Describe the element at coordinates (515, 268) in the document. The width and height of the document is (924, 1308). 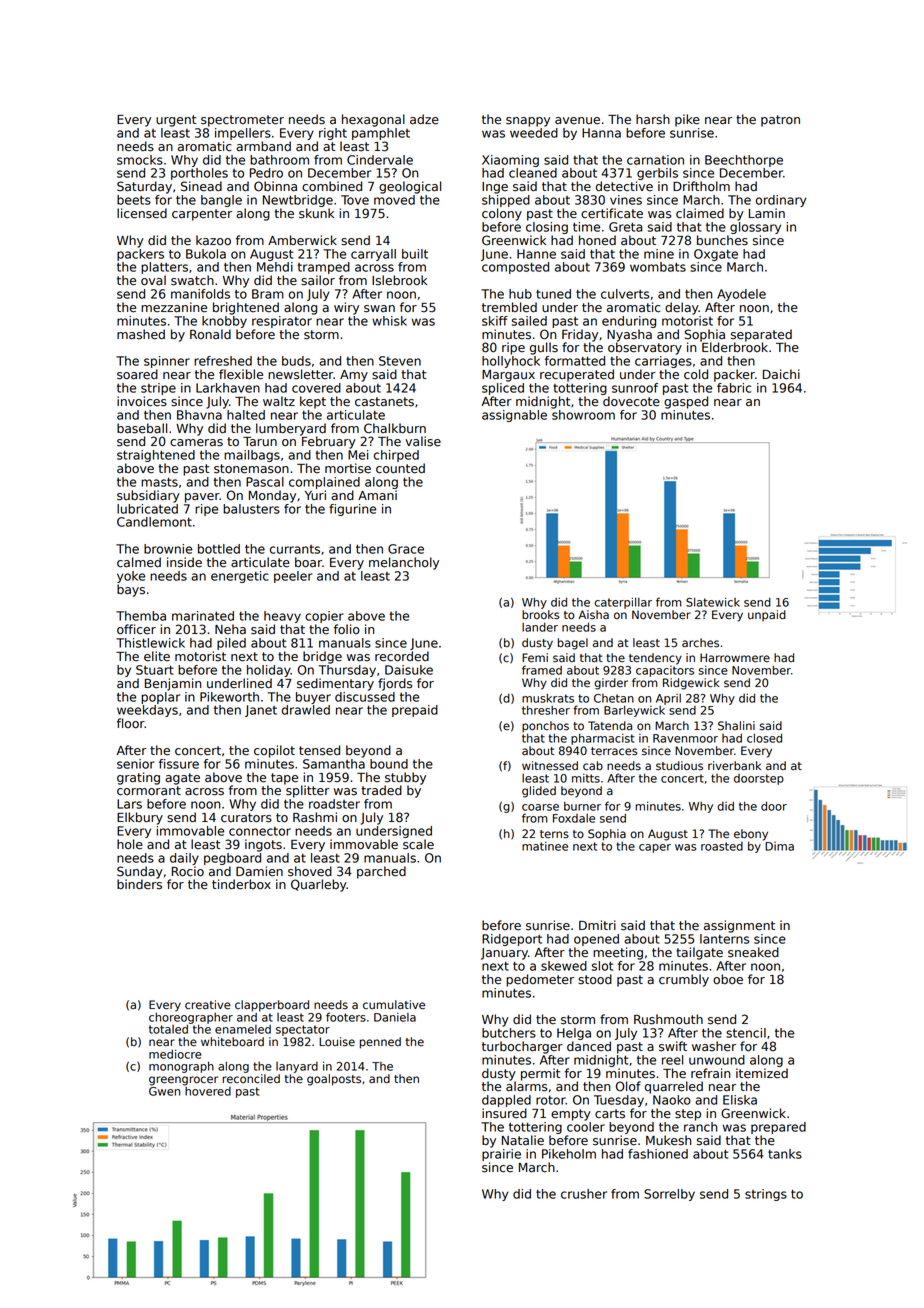
I see `composted` at that location.
